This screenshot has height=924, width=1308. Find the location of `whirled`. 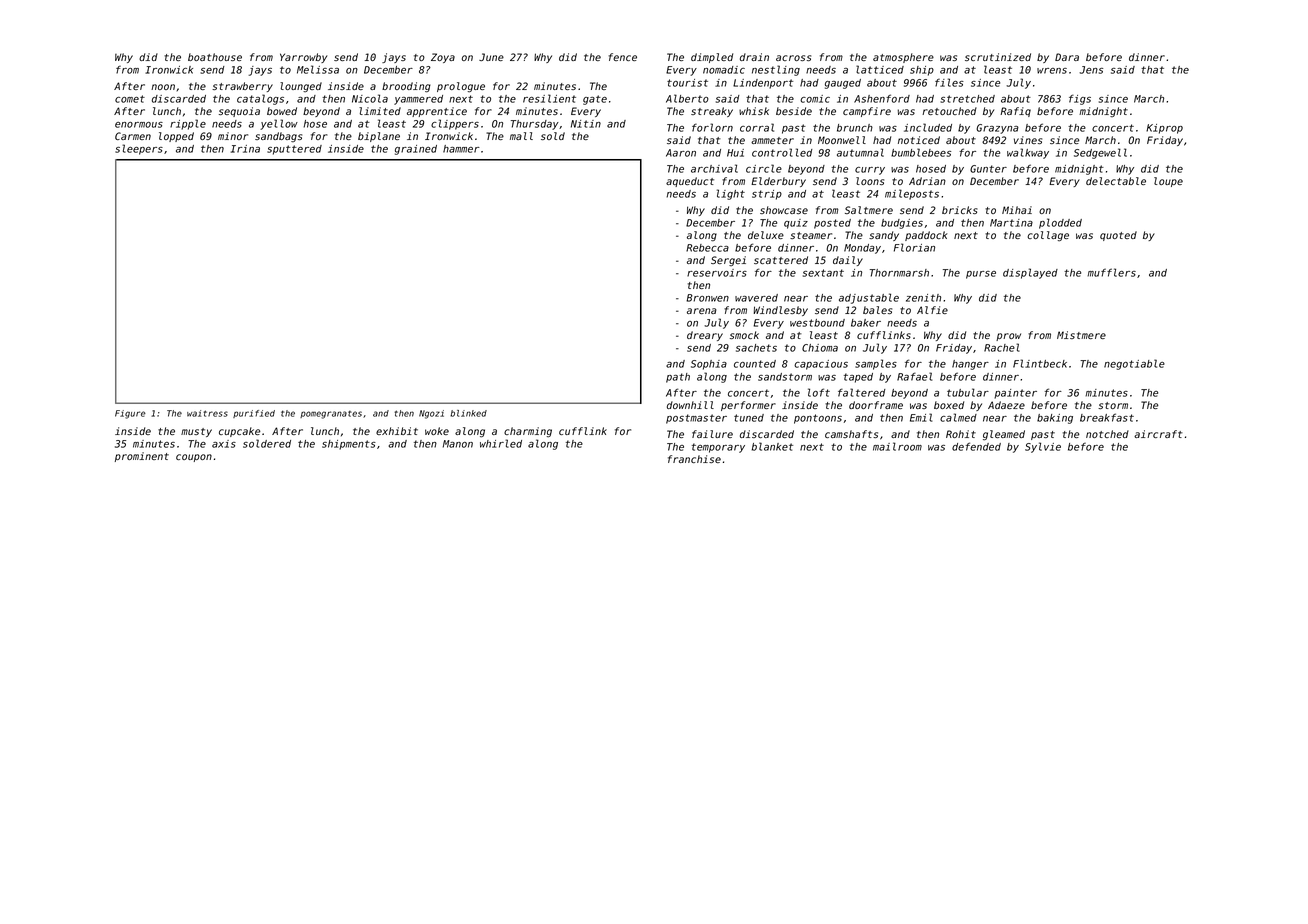

whirled is located at coordinates (501, 443).
